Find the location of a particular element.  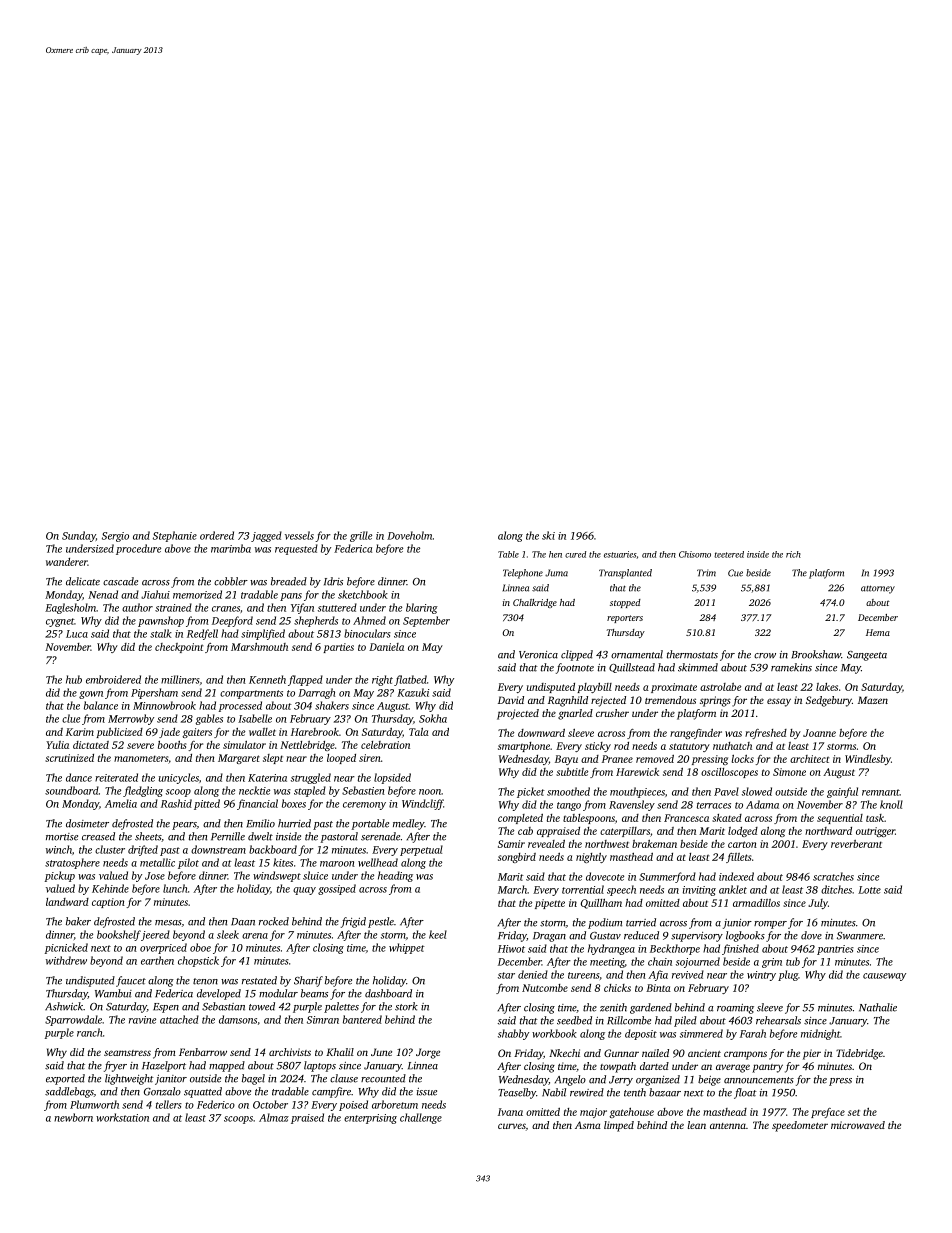

workstation is located at coordinates (122, 1117).
